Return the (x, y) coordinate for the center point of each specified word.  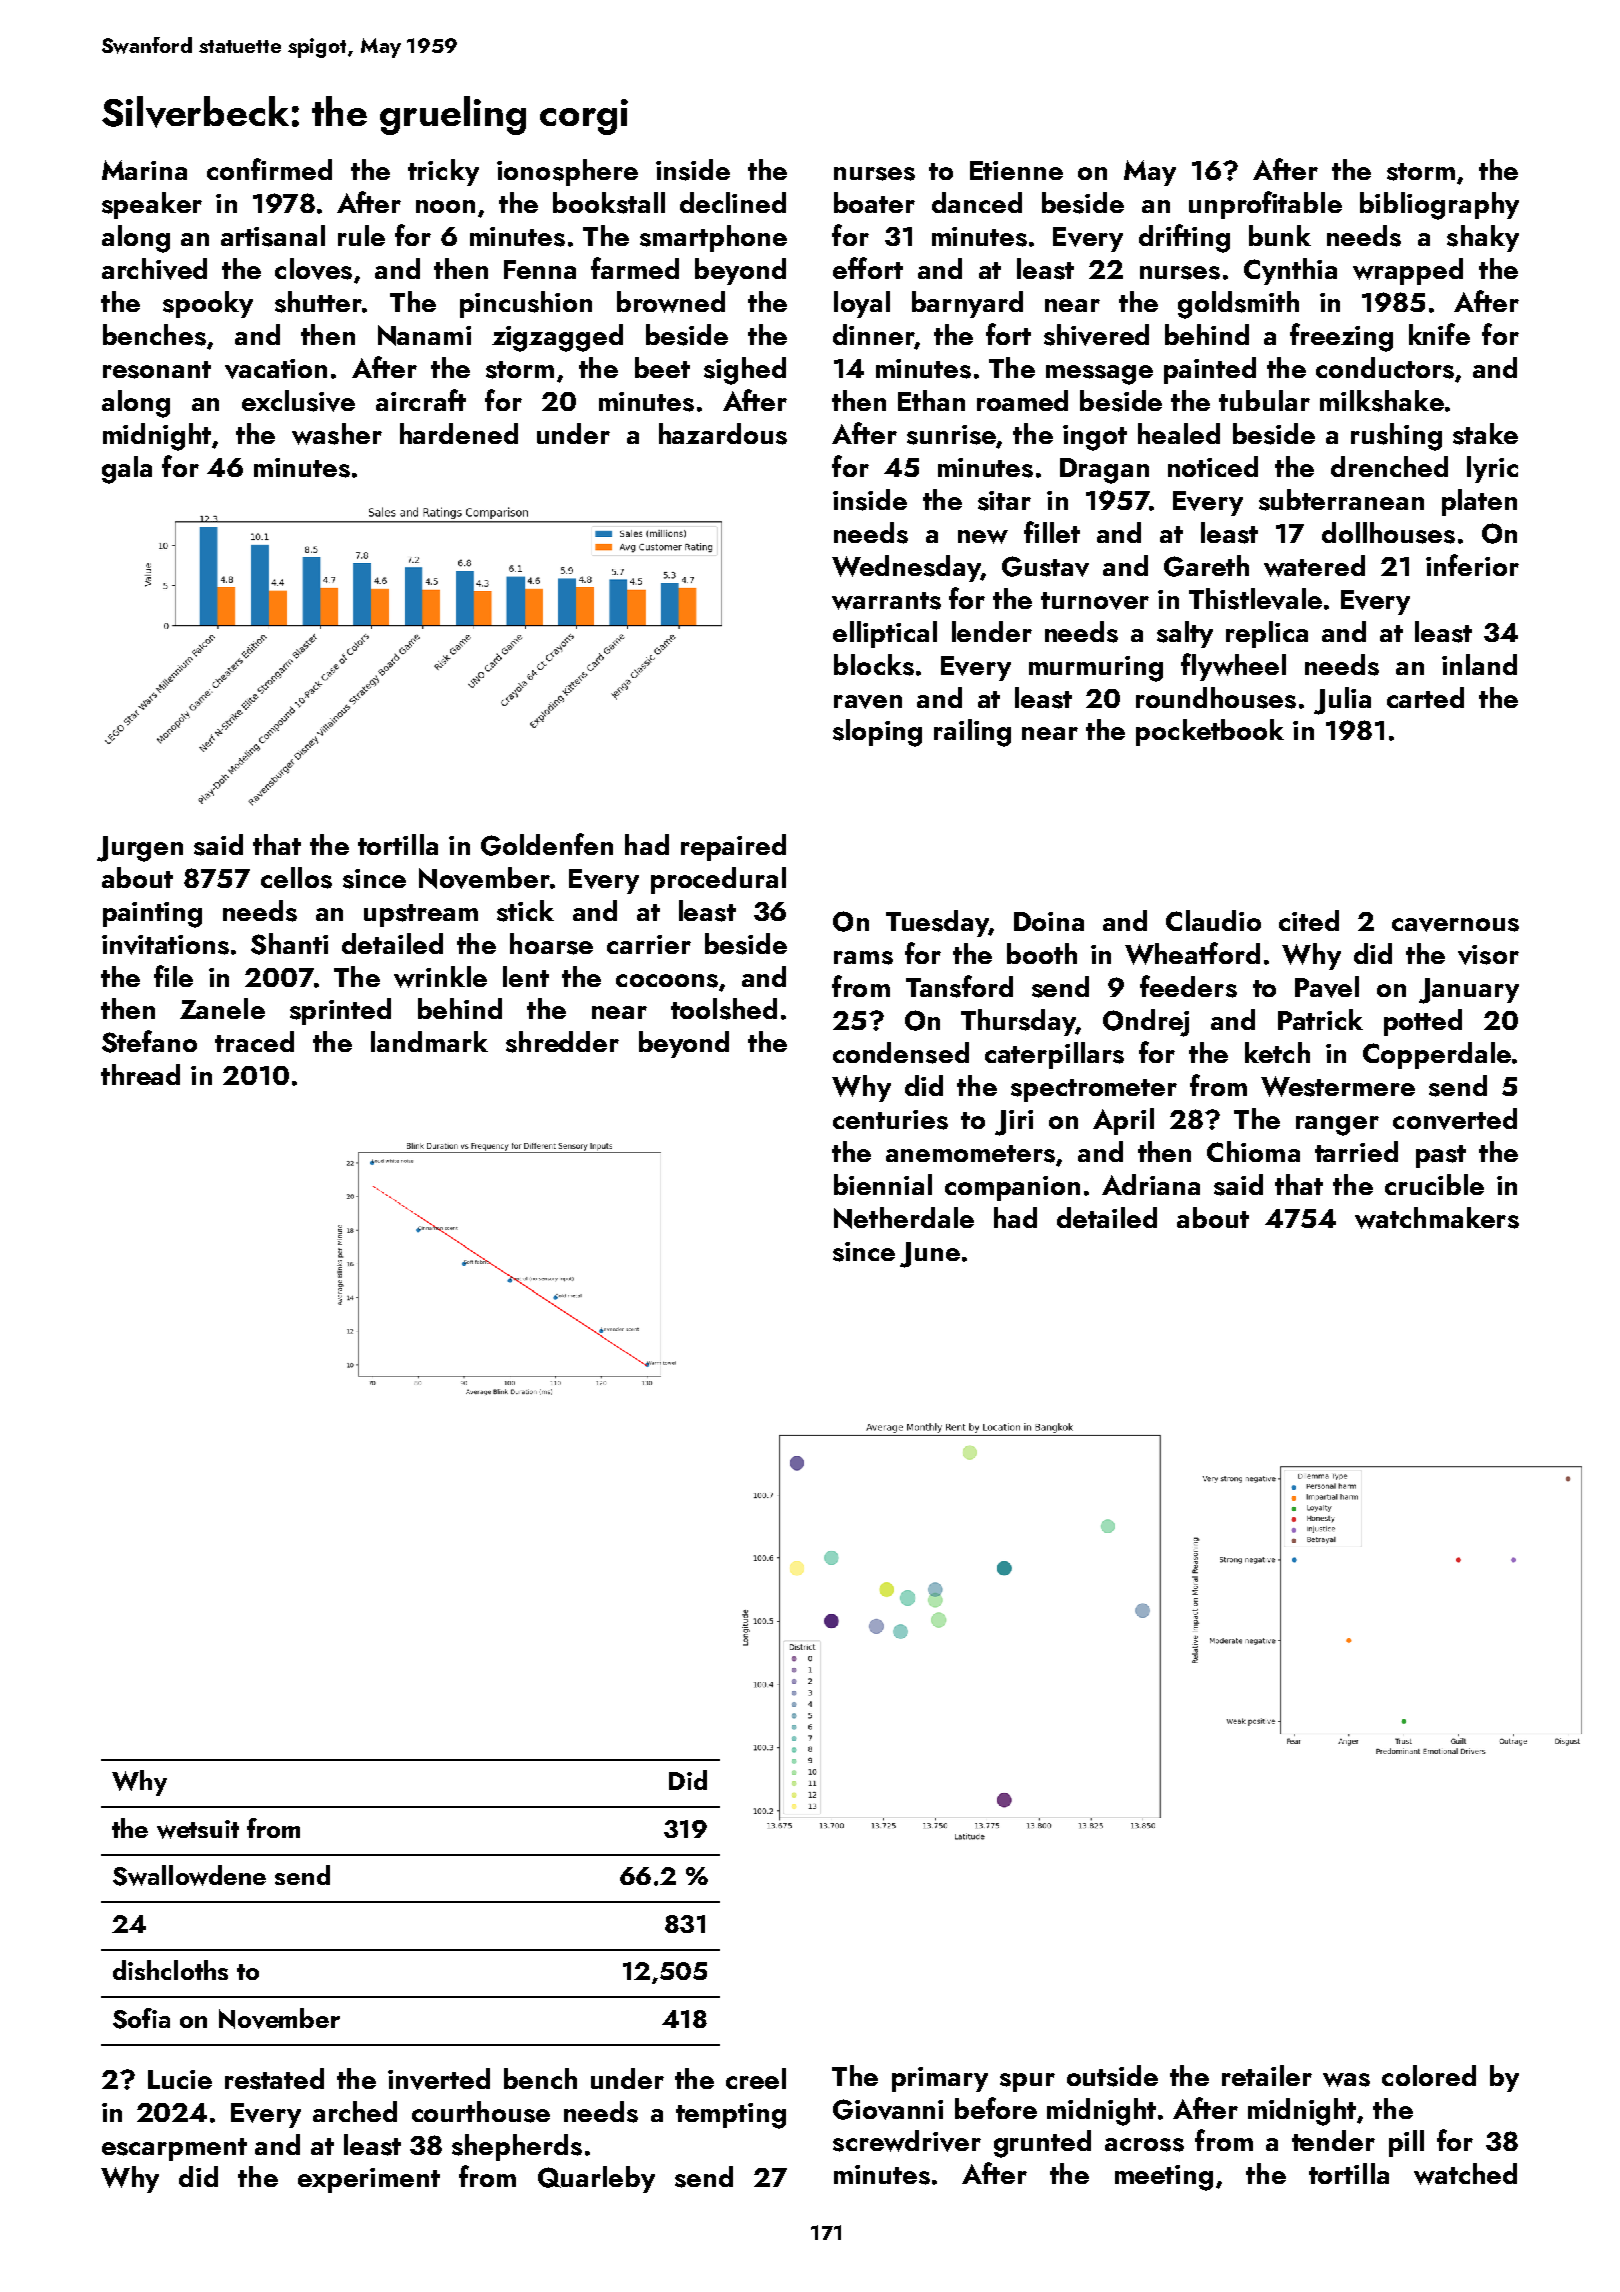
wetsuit (198, 1829)
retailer (1267, 2075)
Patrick (1320, 1019)
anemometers (970, 1154)
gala (127, 470)
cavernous (1455, 925)
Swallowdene (189, 1875)
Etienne (1016, 170)
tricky (443, 172)
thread (140, 1074)
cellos (296, 878)
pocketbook (1210, 732)
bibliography (1439, 206)
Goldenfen (547, 844)
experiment (369, 2180)
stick (525, 911)
